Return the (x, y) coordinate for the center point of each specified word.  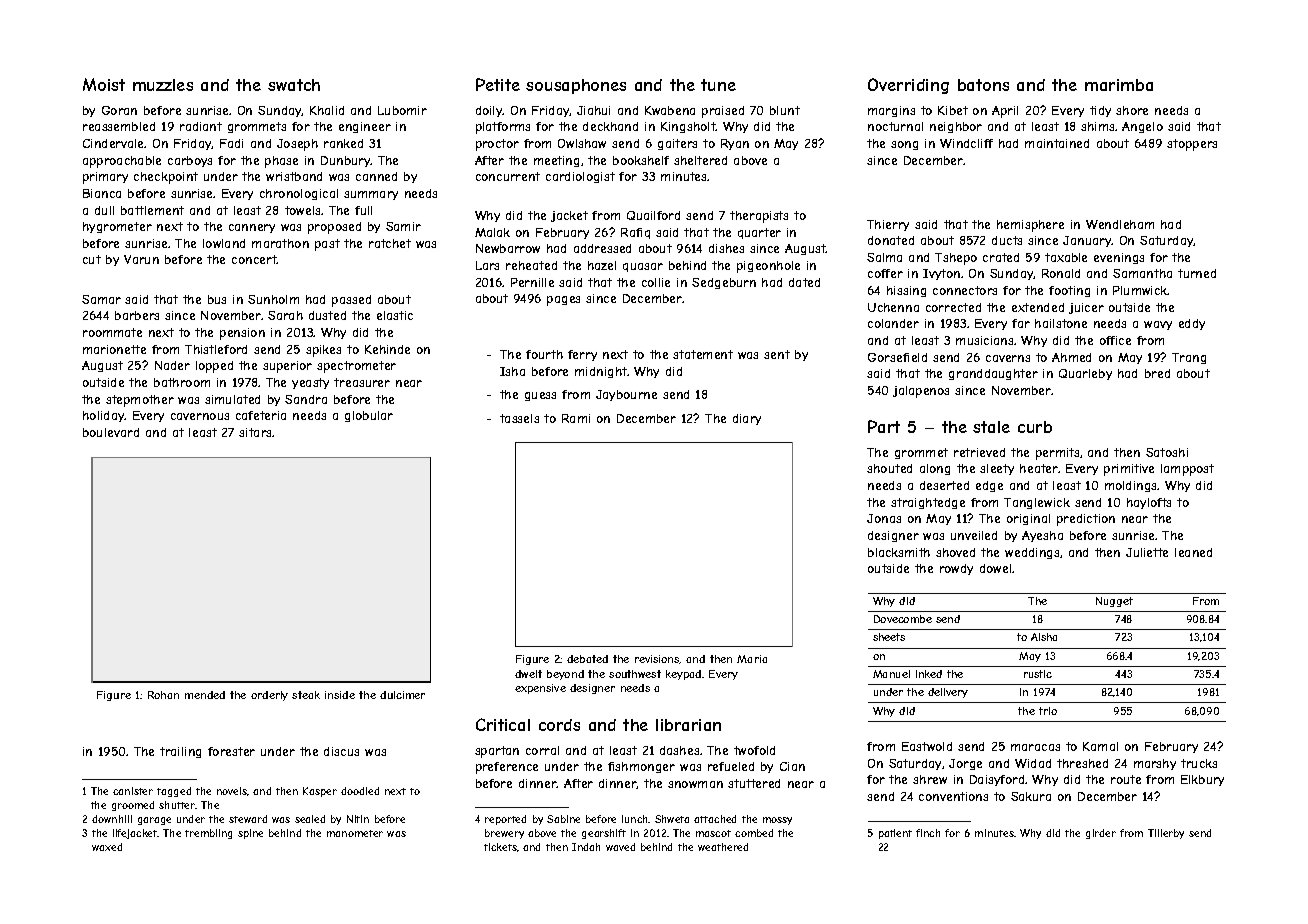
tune (718, 85)
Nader (172, 365)
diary (747, 419)
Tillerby (1166, 834)
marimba (1119, 85)
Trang (1189, 358)
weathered (723, 847)
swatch (294, 85)
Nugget (1114, 602)
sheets (889, 637)
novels (232, 791)
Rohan (163, 695)
